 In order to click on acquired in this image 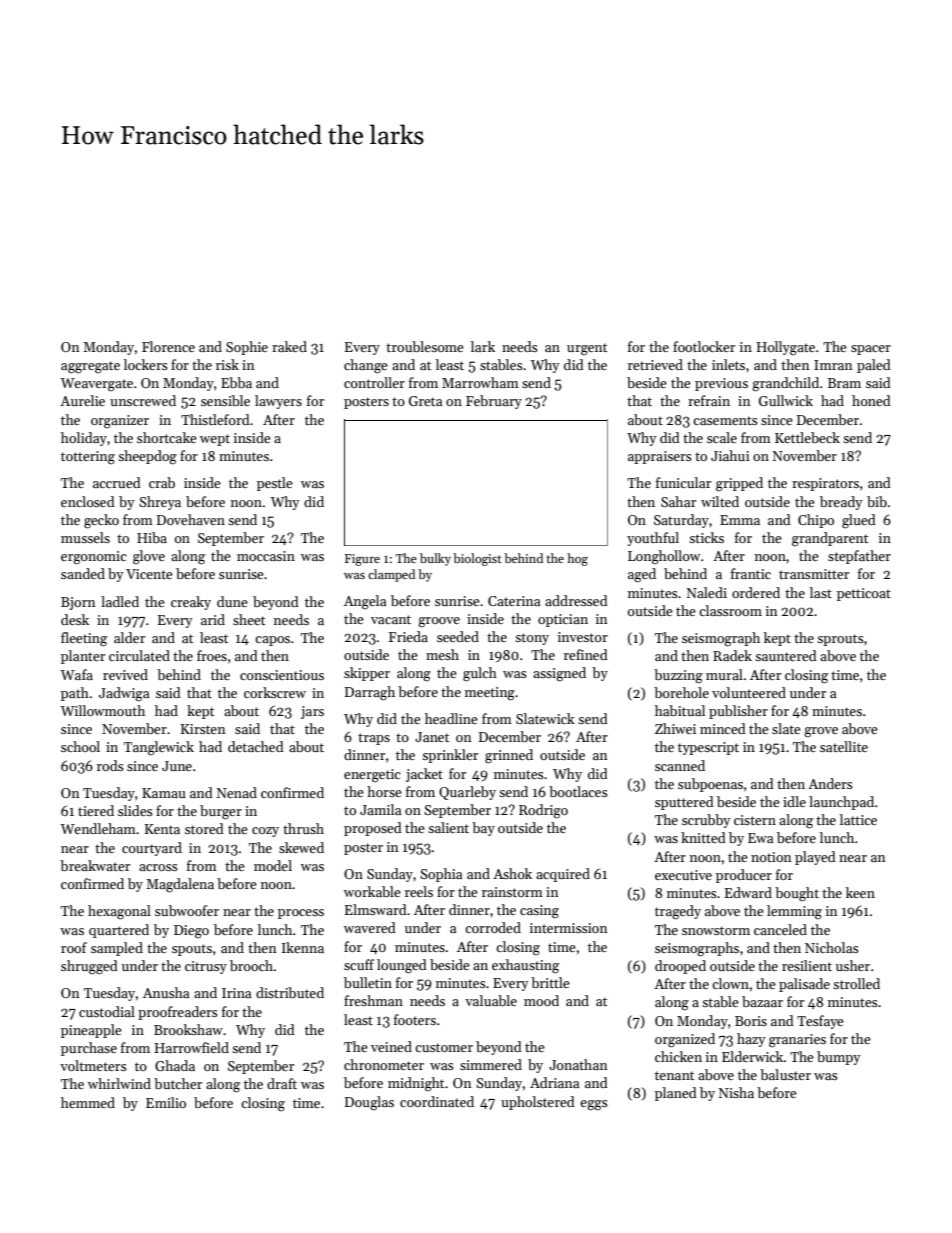, I will do `click(563, 875)`.
